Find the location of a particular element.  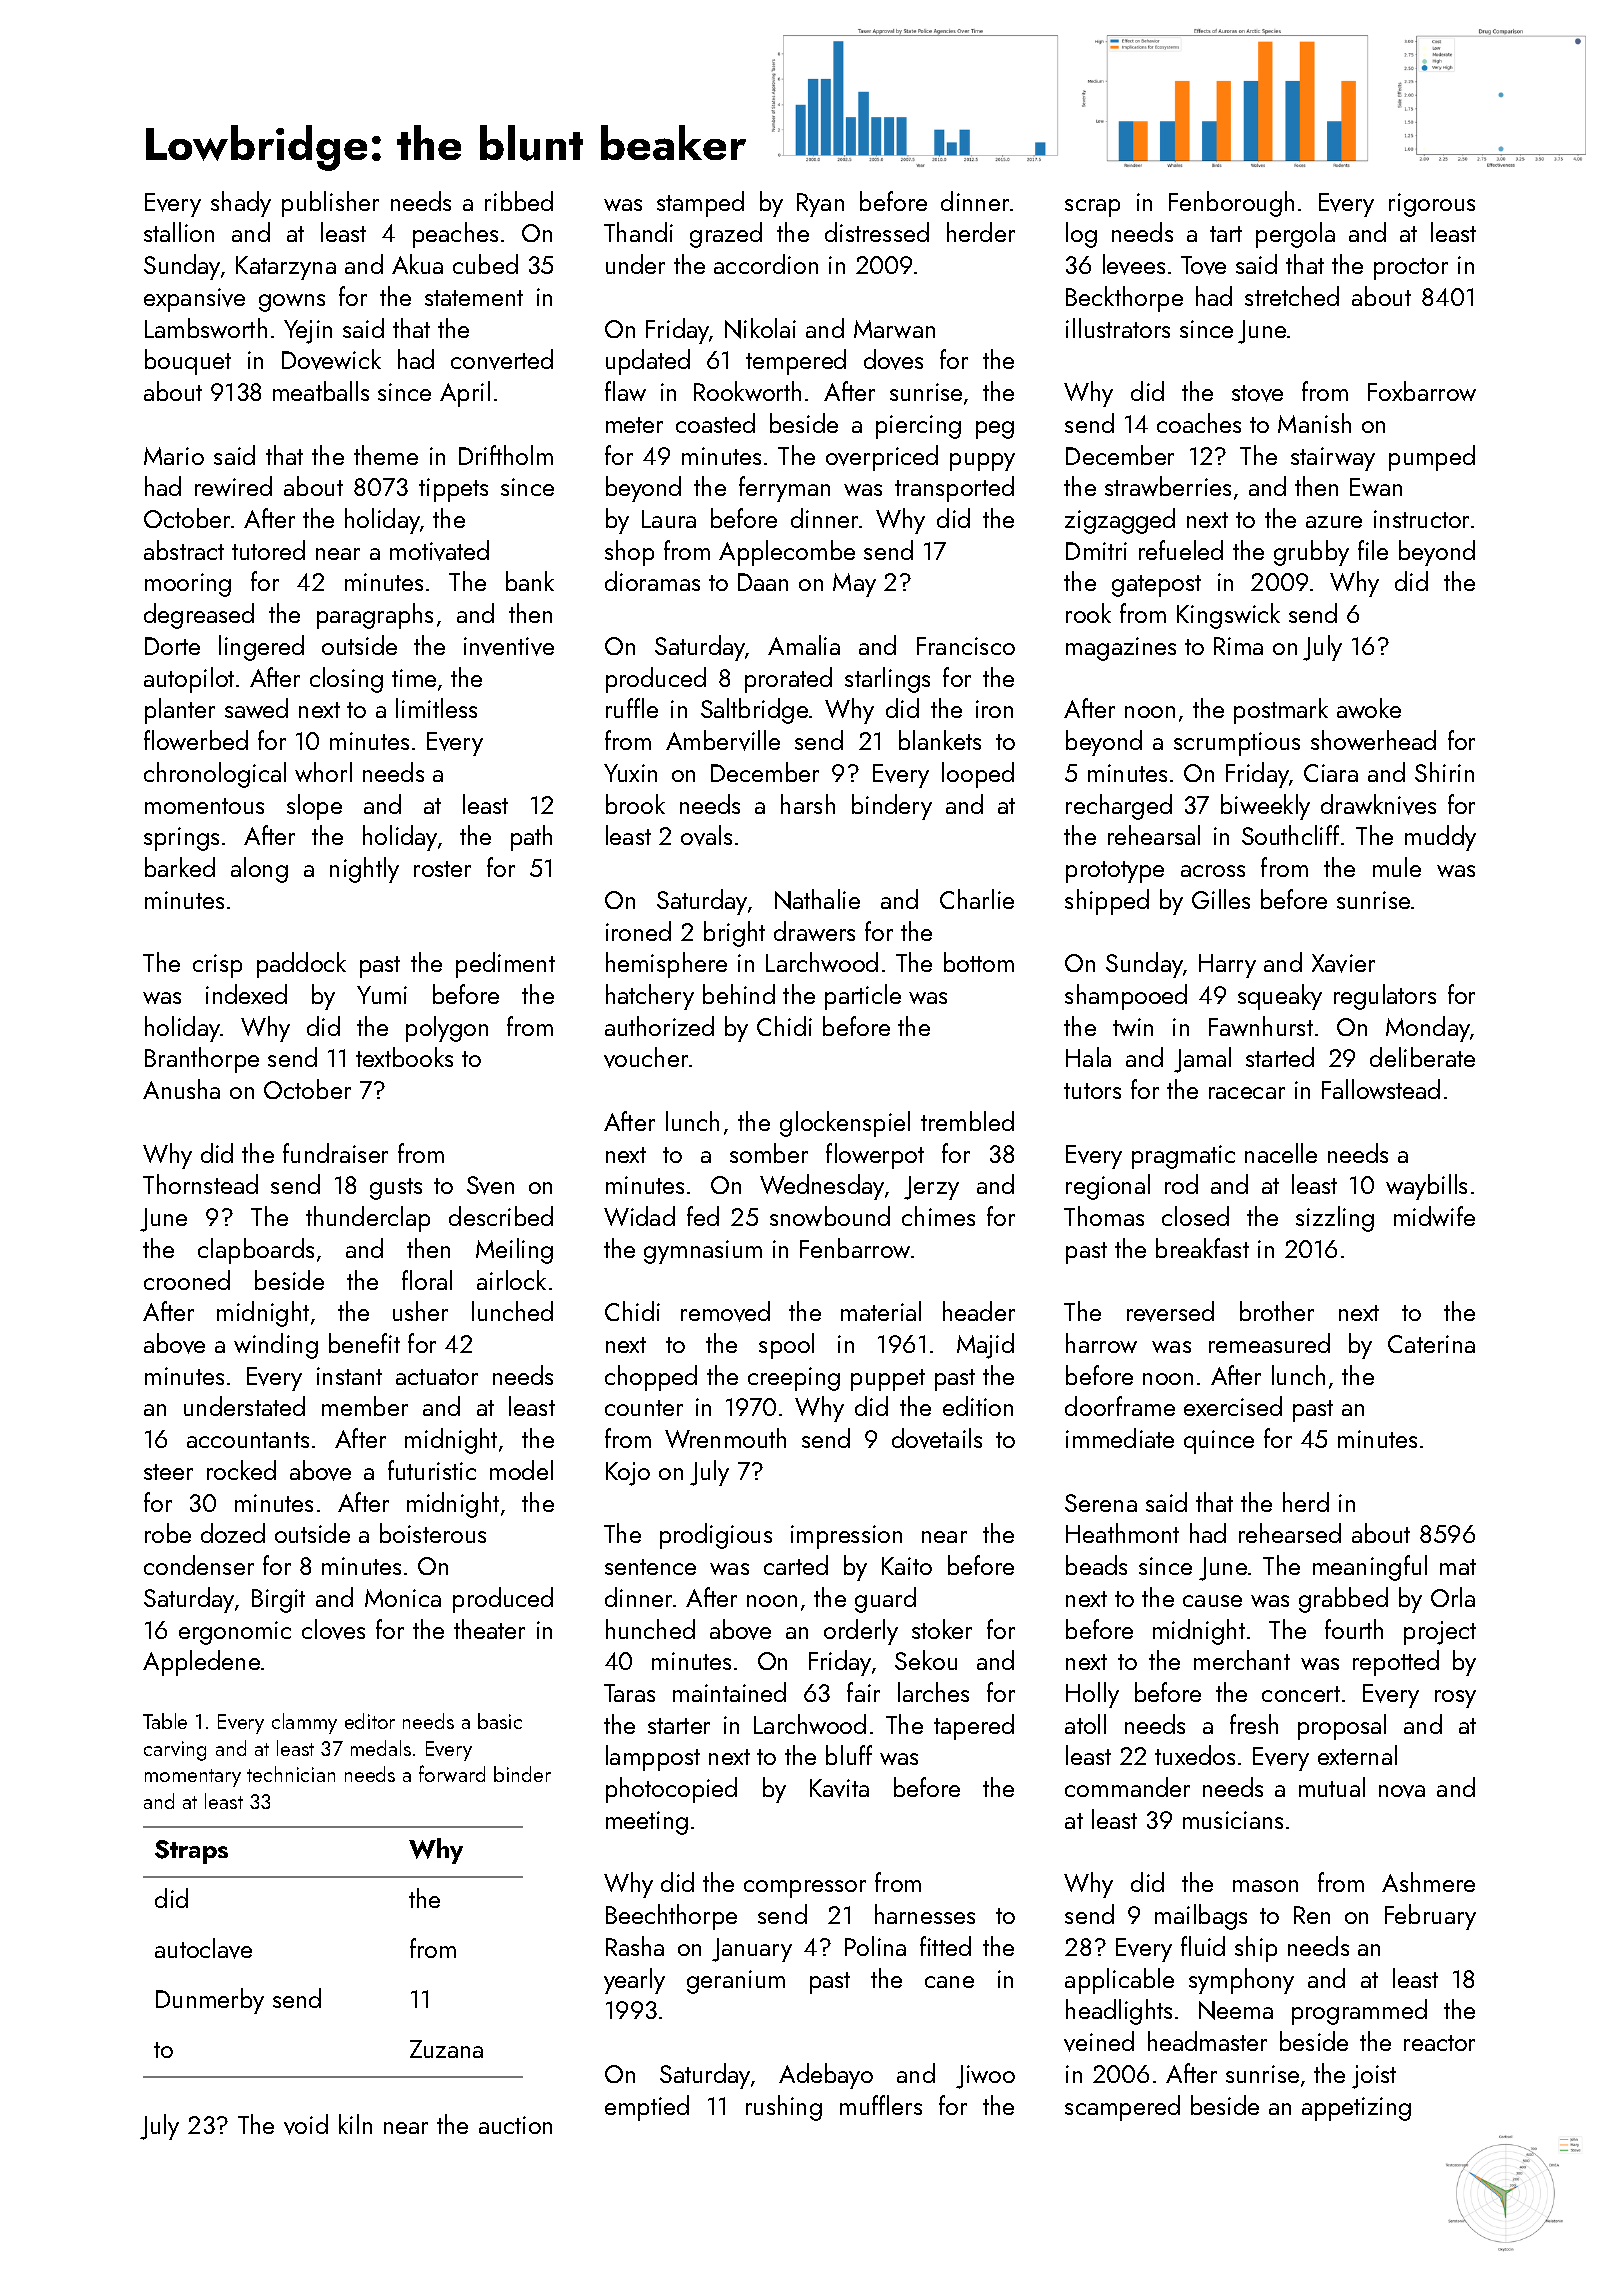

dovetails is located at coordinates (937, 1438).
